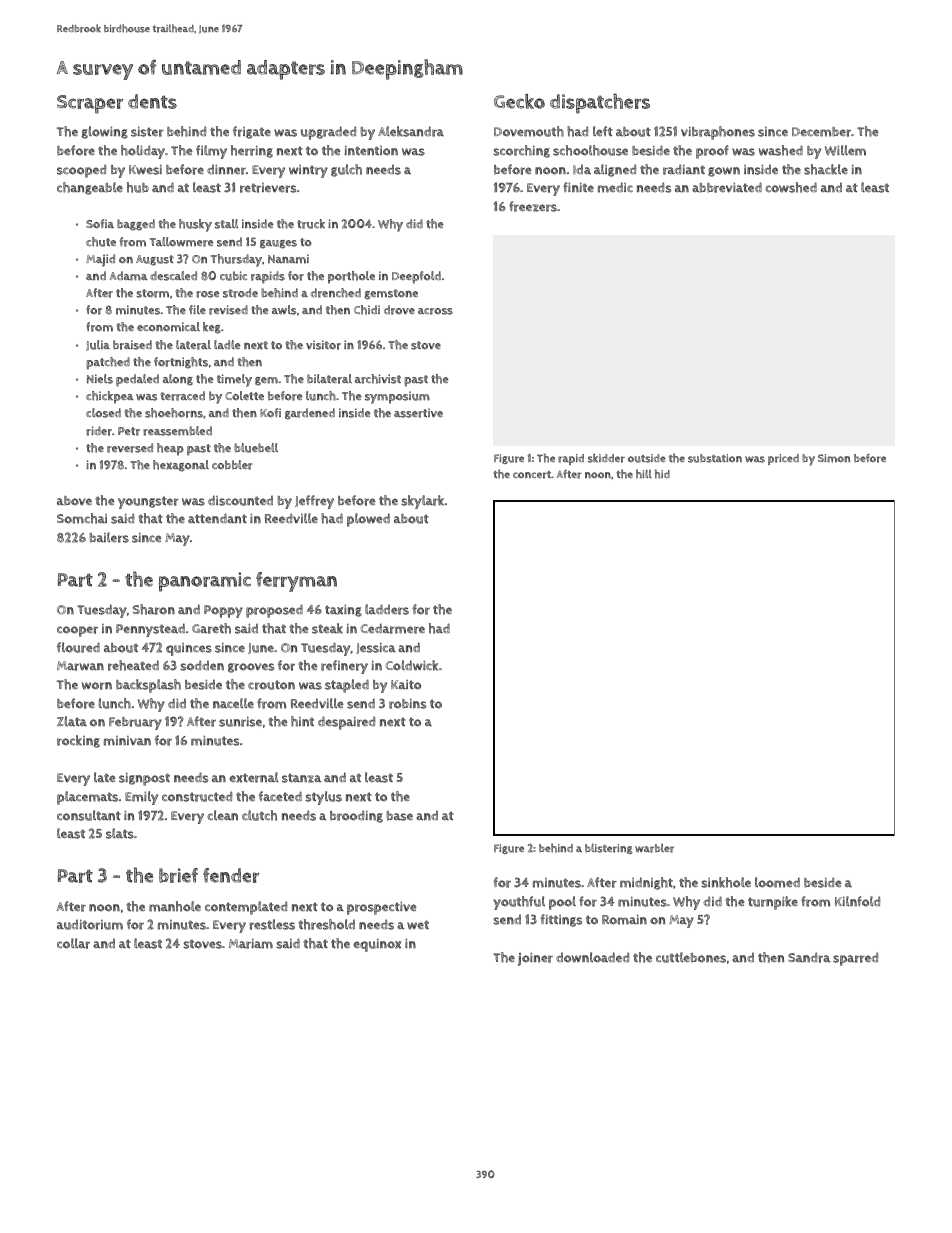 The image size is (952, 1233). Describe the element at coordinates (422, 502) in the screenshot. I see `skylark` at that location.
